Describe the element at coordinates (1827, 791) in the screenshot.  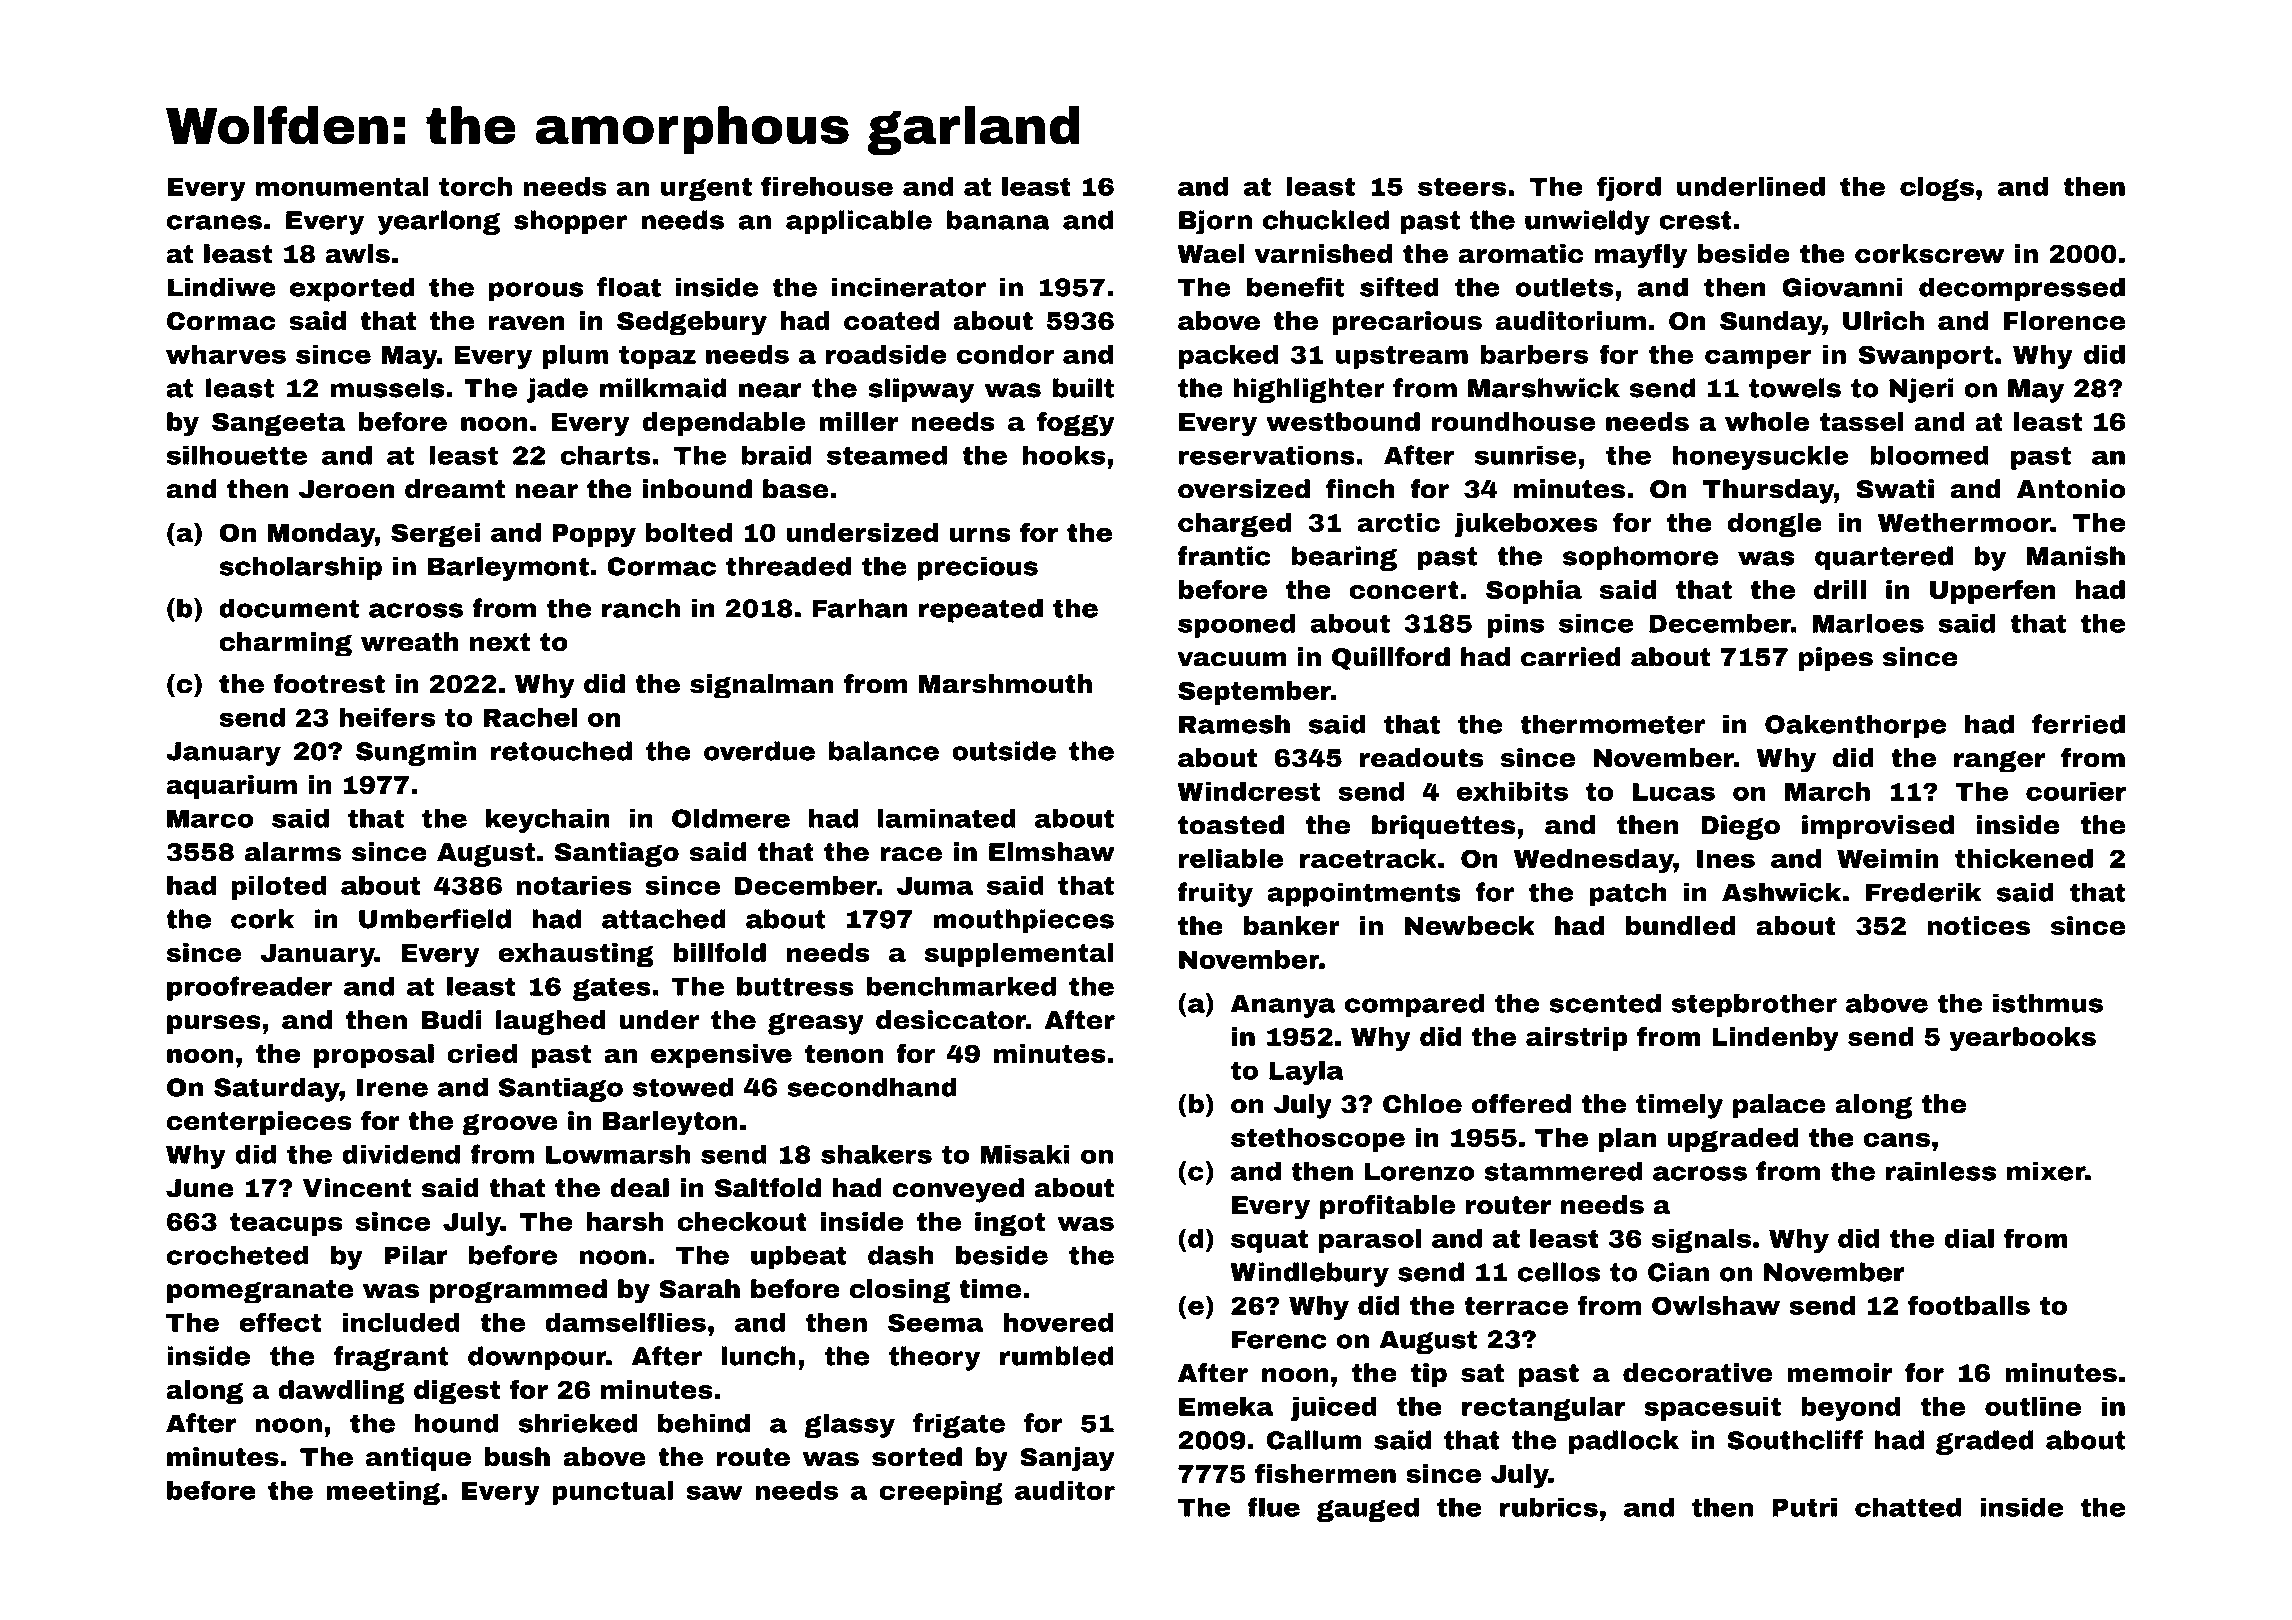
I see `March` at that location.
